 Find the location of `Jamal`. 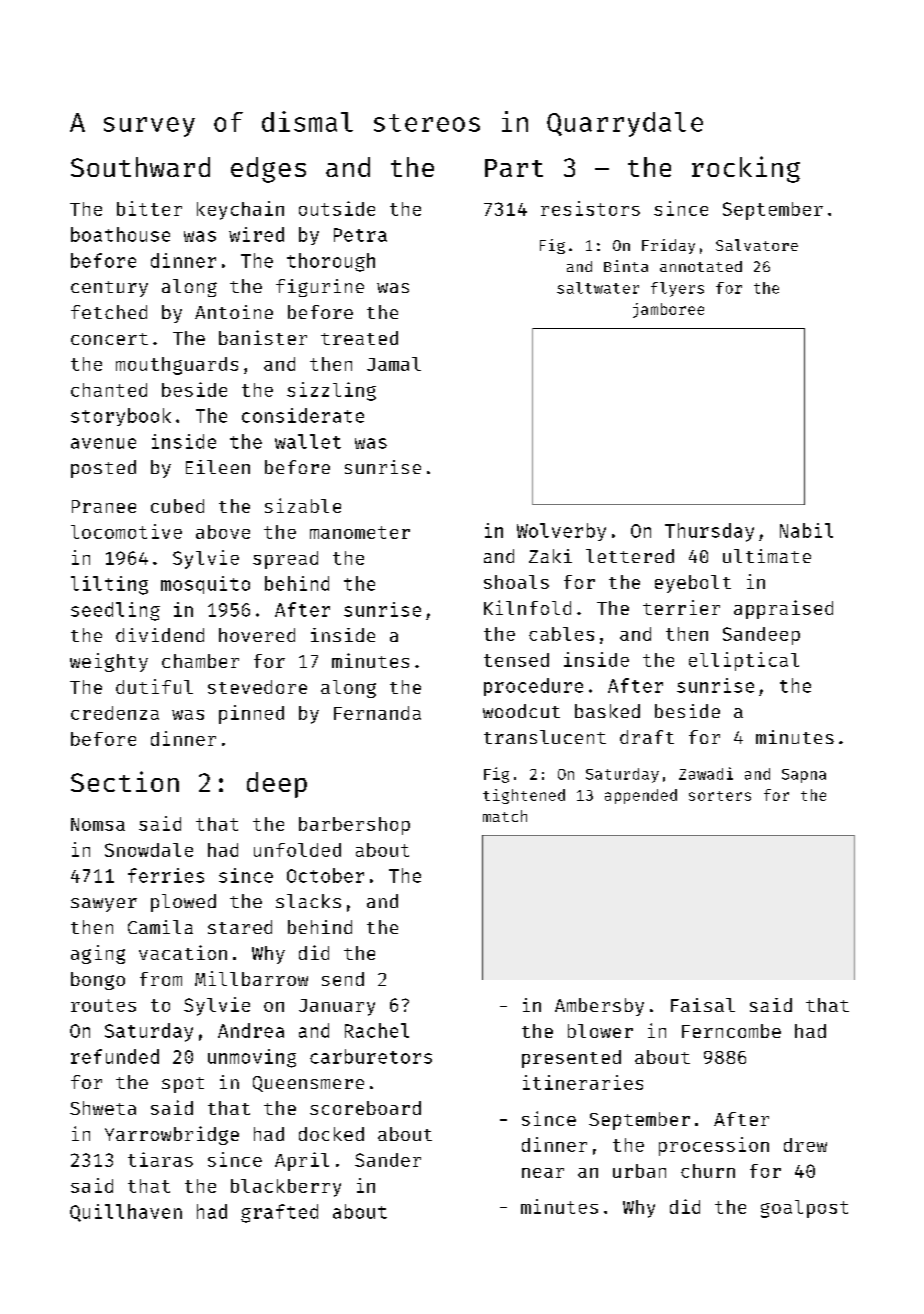

Jamal is located at coordinates (394, 364).
